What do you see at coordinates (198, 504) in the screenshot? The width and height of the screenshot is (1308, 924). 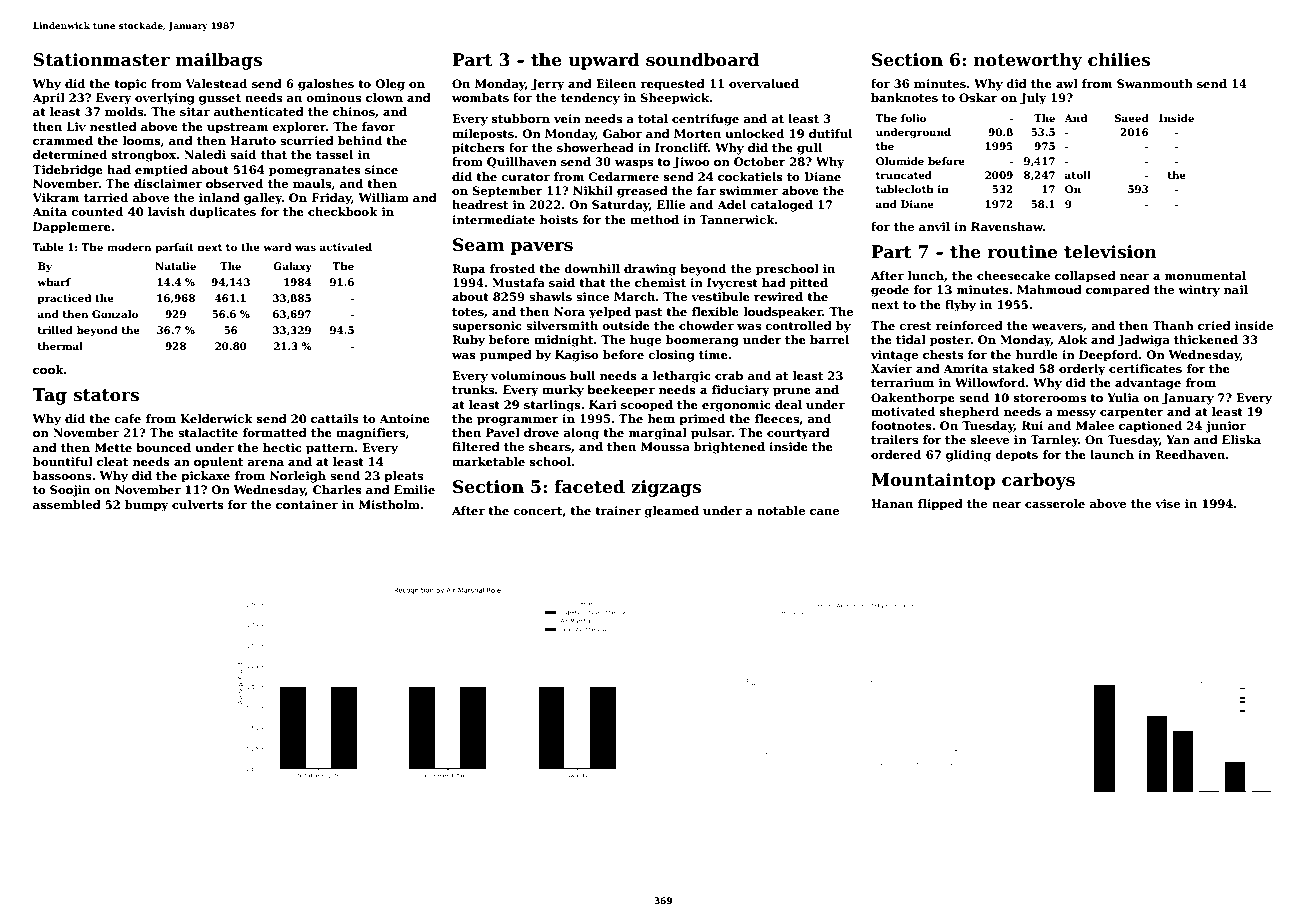 I see `culverts` at bounding box center [198, 504].
